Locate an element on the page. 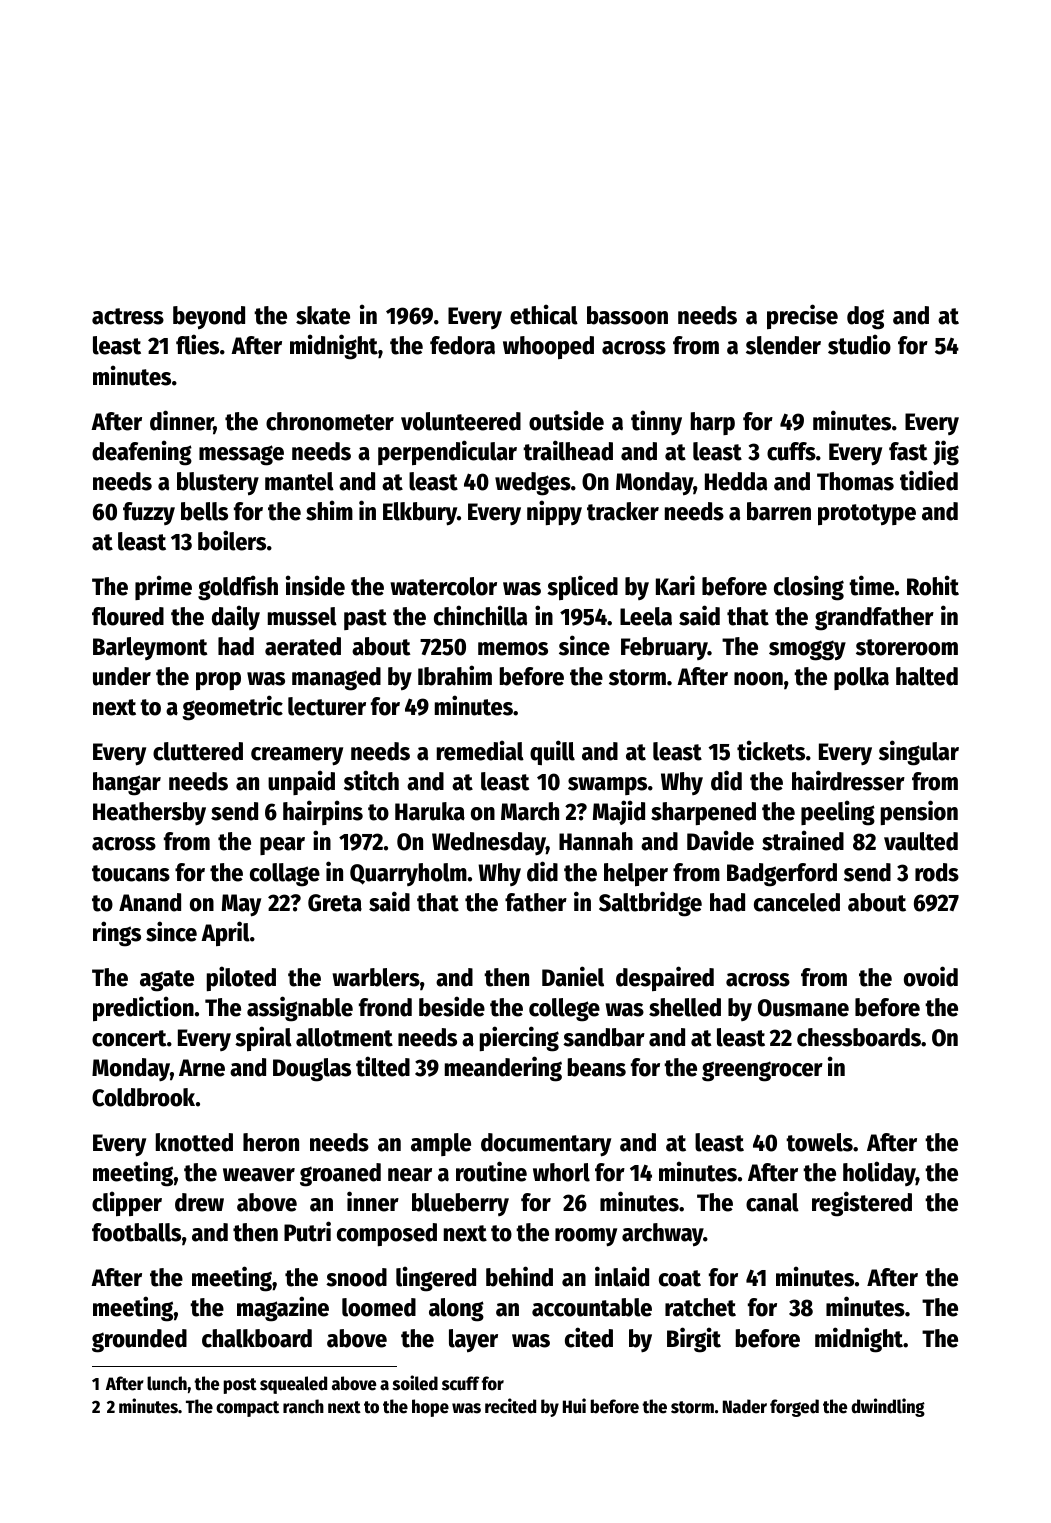  tracker is located at coordinates (623, 511).
